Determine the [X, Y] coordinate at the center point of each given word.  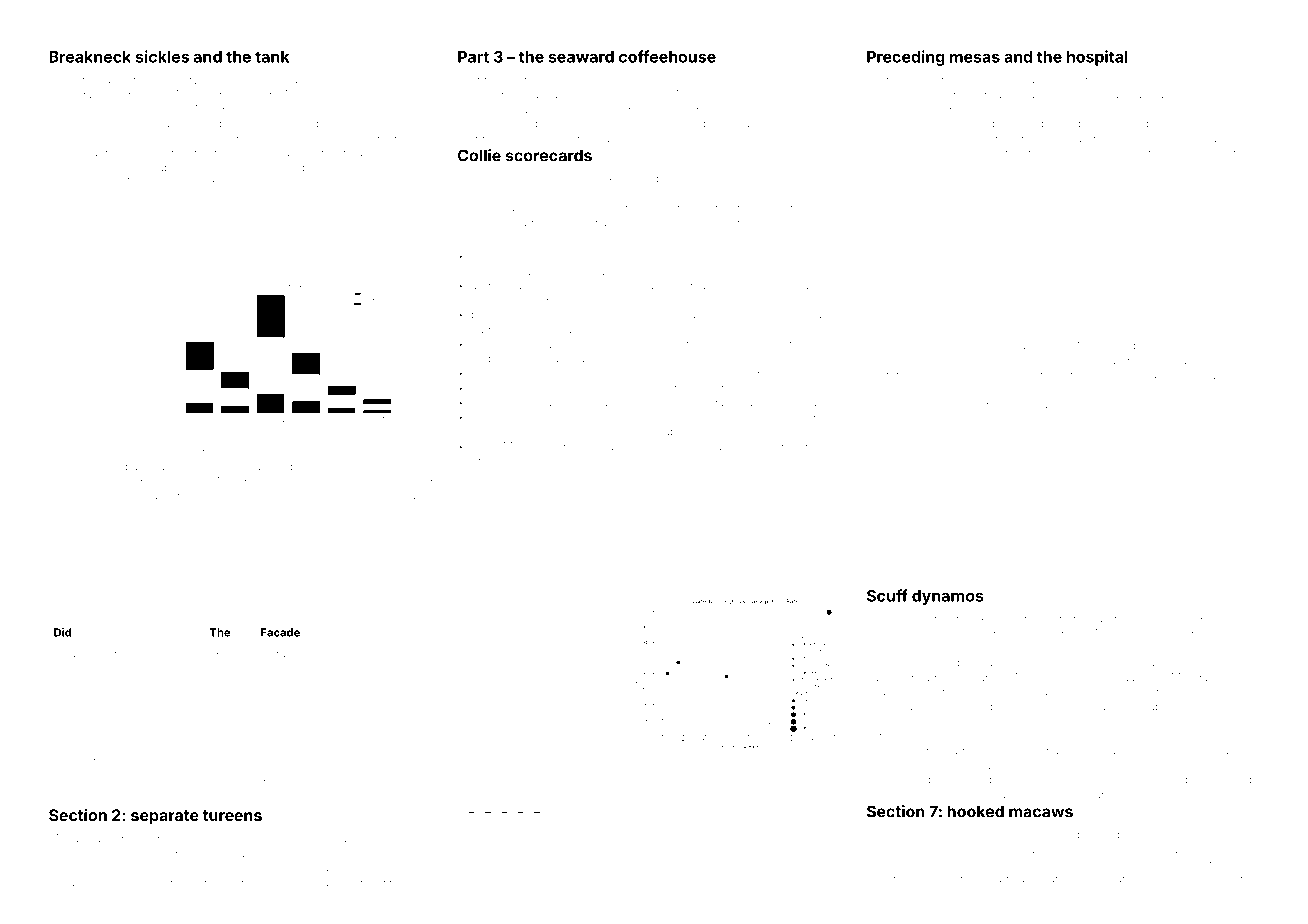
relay [147, 512]
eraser [178, 453]
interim [918, 95]
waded [261, 868]
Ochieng [683, 125]
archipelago [710, 345]
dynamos [948, 597]
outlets [376, 80]
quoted [942, 346]
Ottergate [708, 447]
